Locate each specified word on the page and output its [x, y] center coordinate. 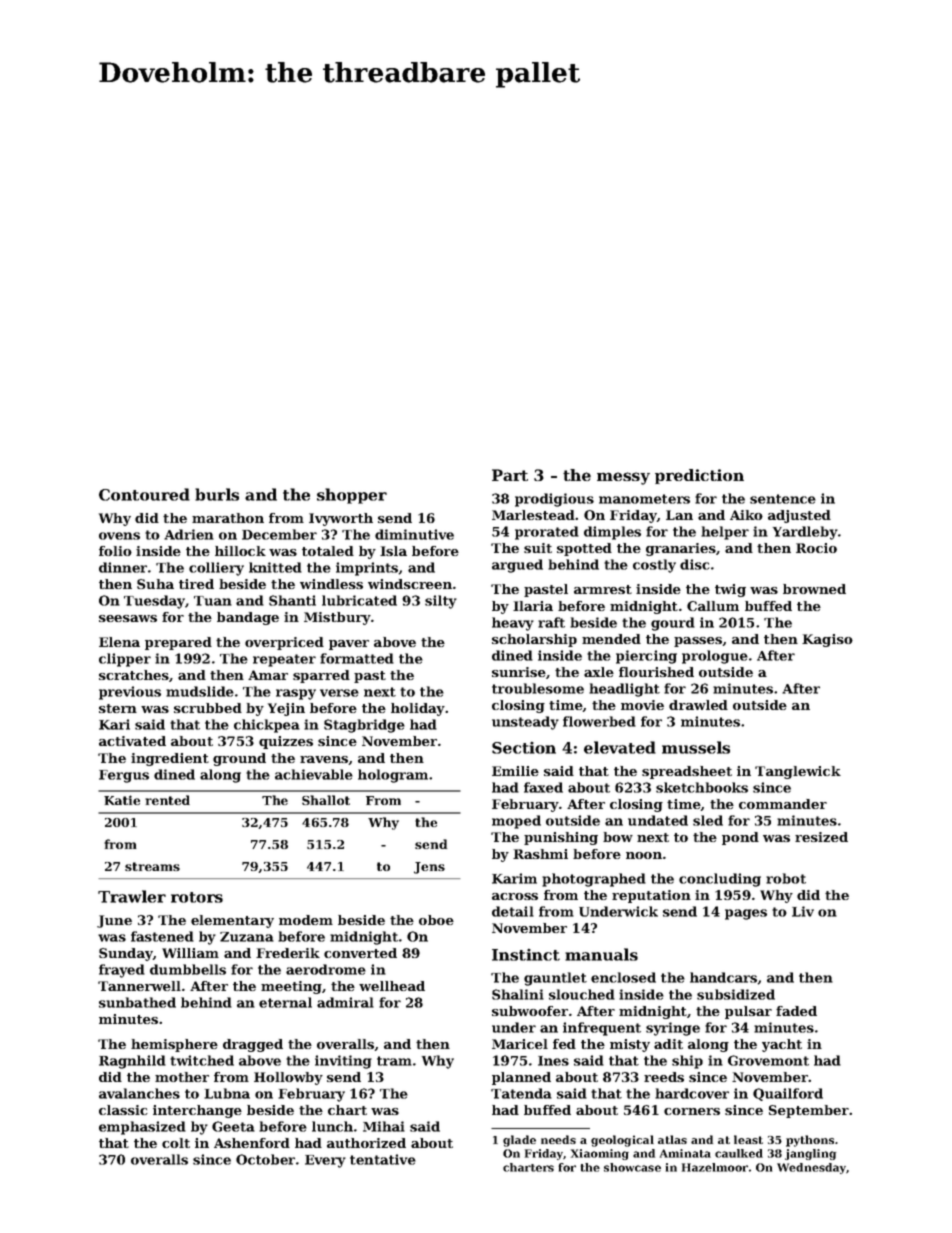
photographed [594, 880]
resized [821, 837]
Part [510, 475]
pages [746, 914]
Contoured [144, 494]
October [265, 1159]
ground [239, 759]
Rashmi [540, 854]
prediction [699, 476]
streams [152, 866]
